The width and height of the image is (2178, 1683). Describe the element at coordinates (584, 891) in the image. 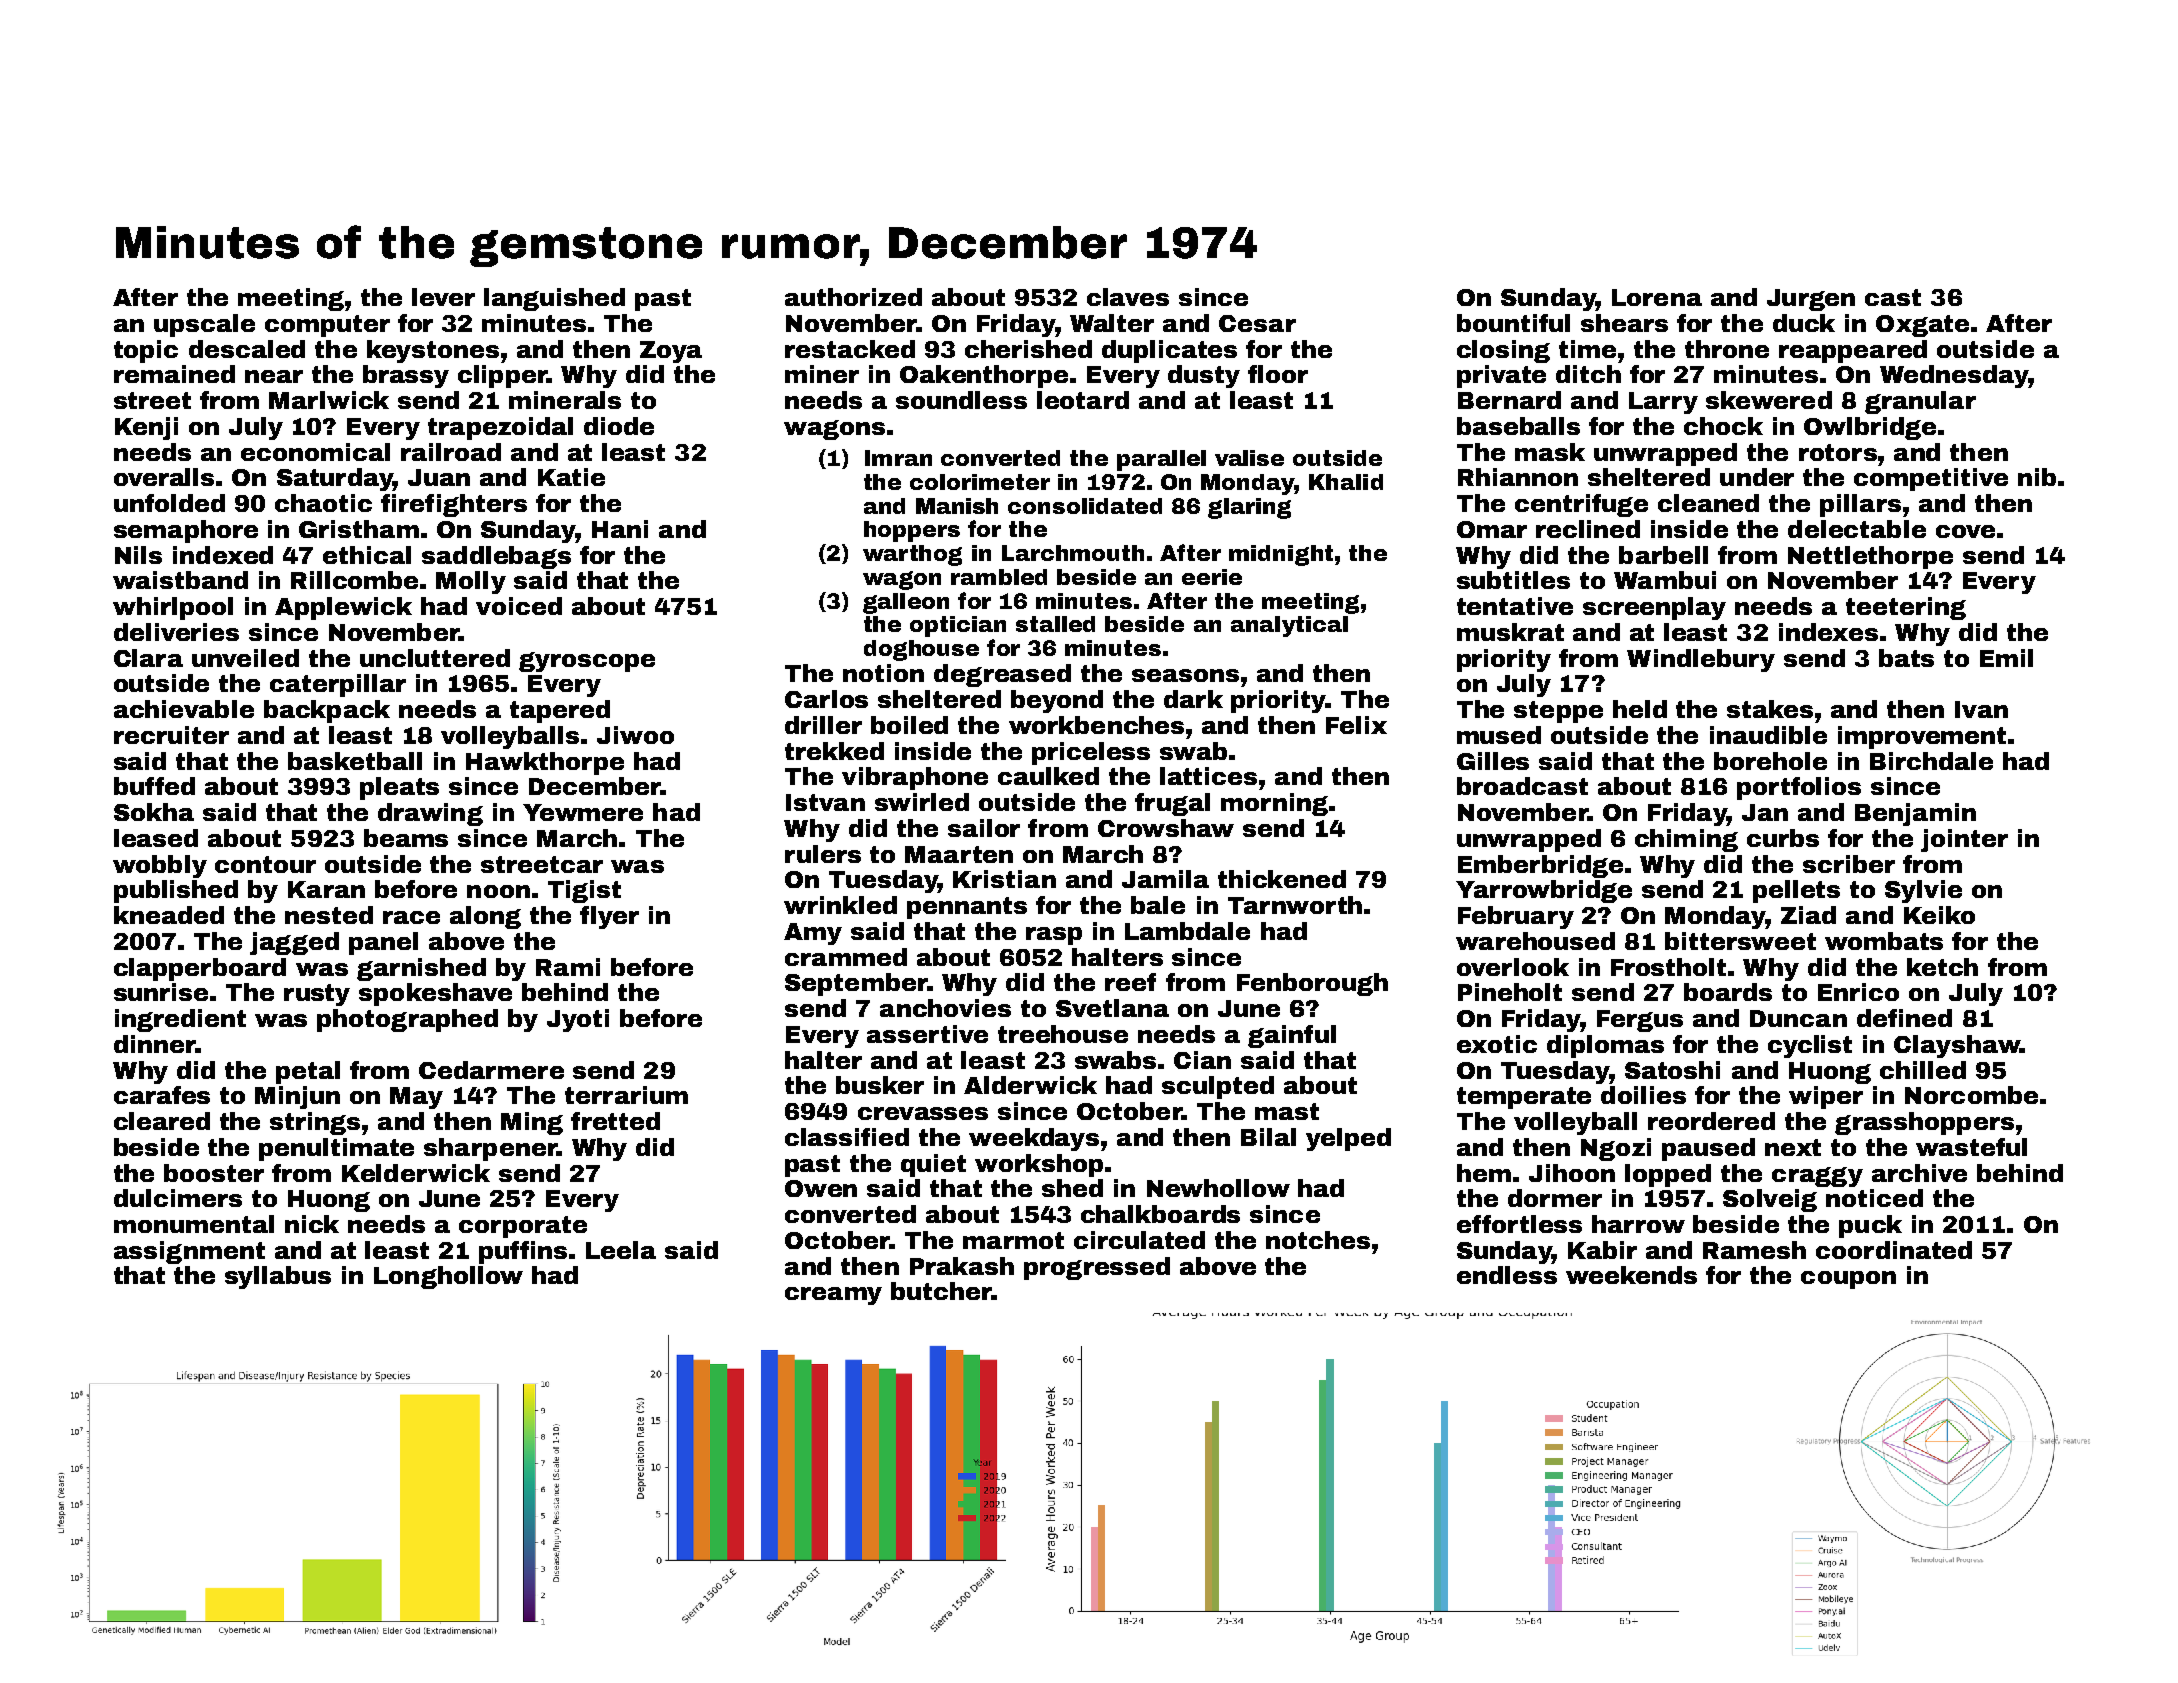

I see `Tigist` at that location.
